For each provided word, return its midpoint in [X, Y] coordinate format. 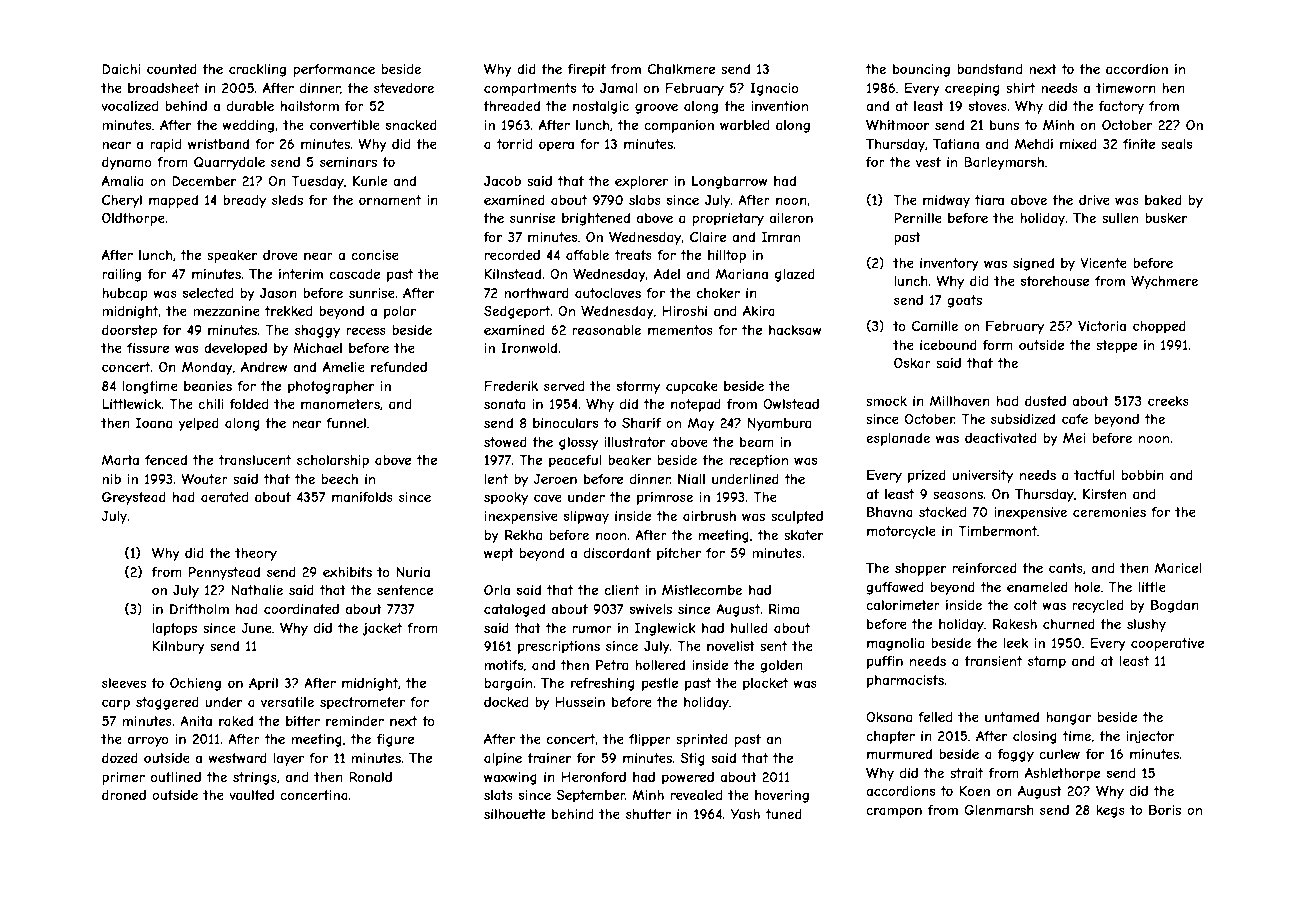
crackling [257, 70]
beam [757, 442]
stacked [942, 512]
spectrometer [362, 703]
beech [340, 479]
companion [679, 126]
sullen [1120, 218]
